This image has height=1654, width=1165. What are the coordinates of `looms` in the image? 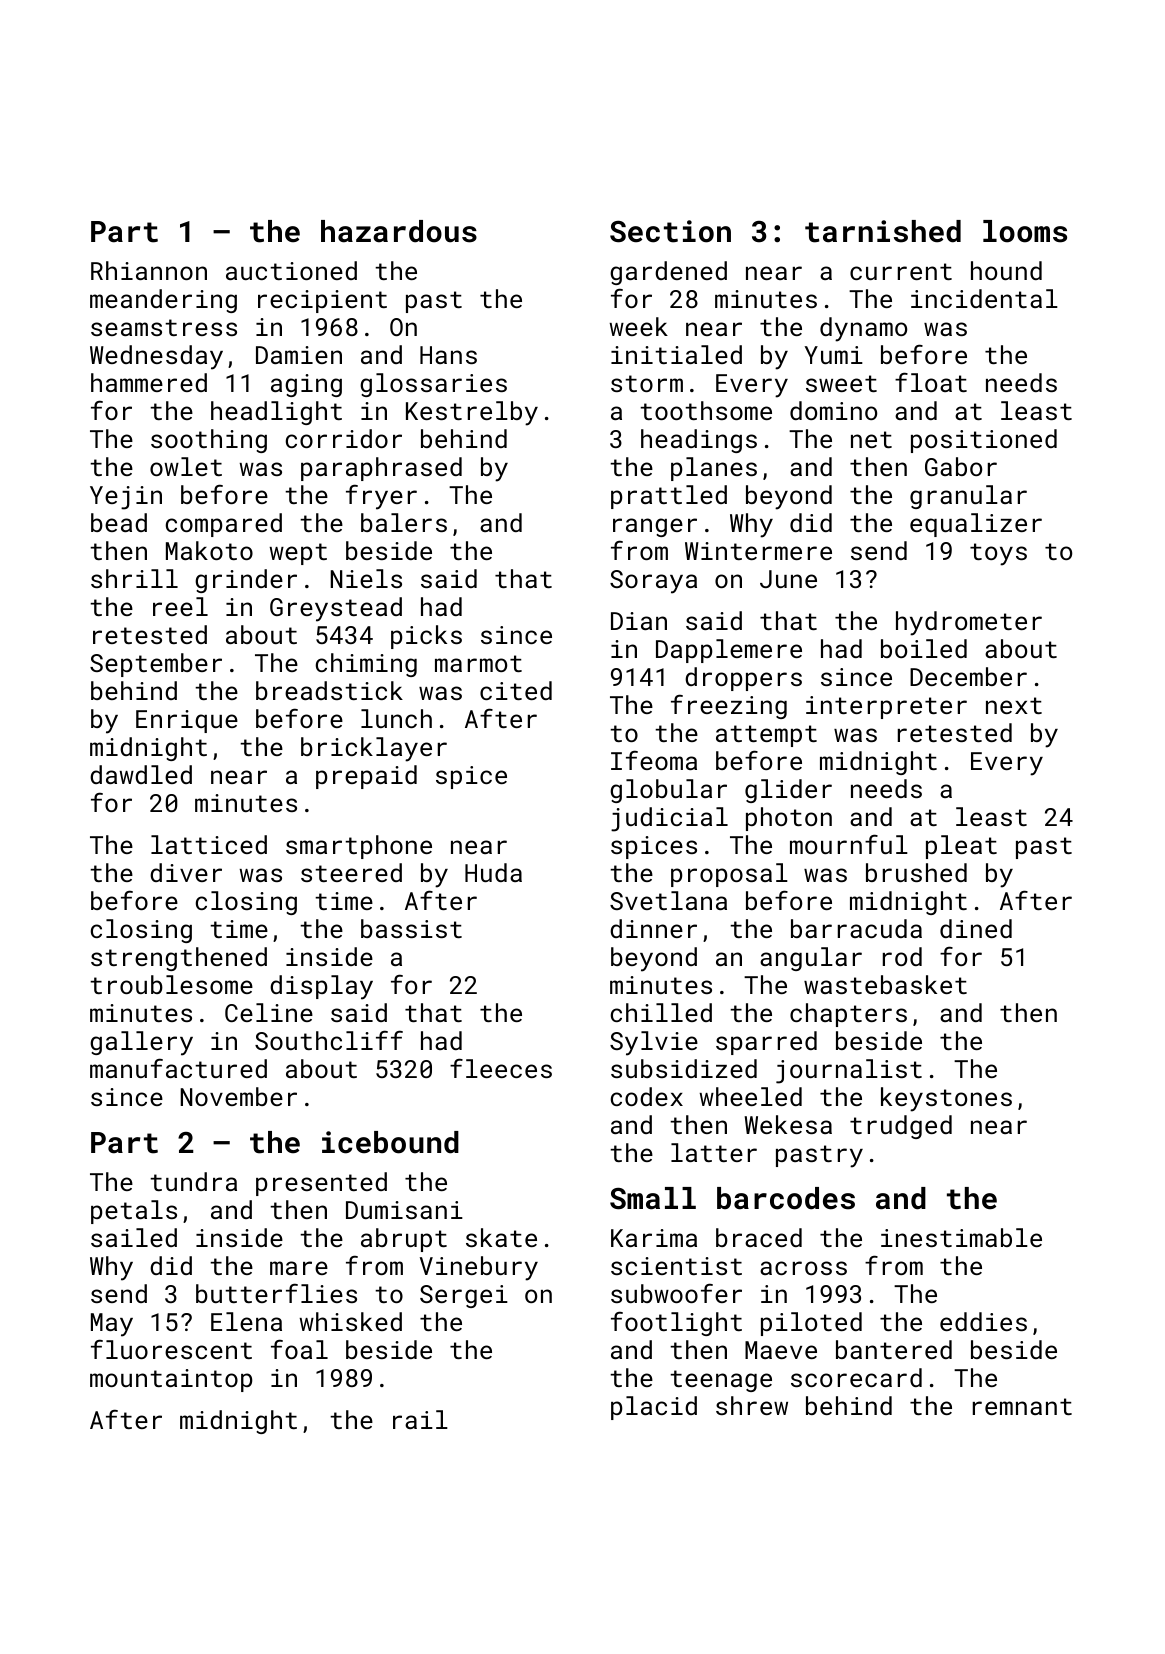 It's located at (1025, 231).
